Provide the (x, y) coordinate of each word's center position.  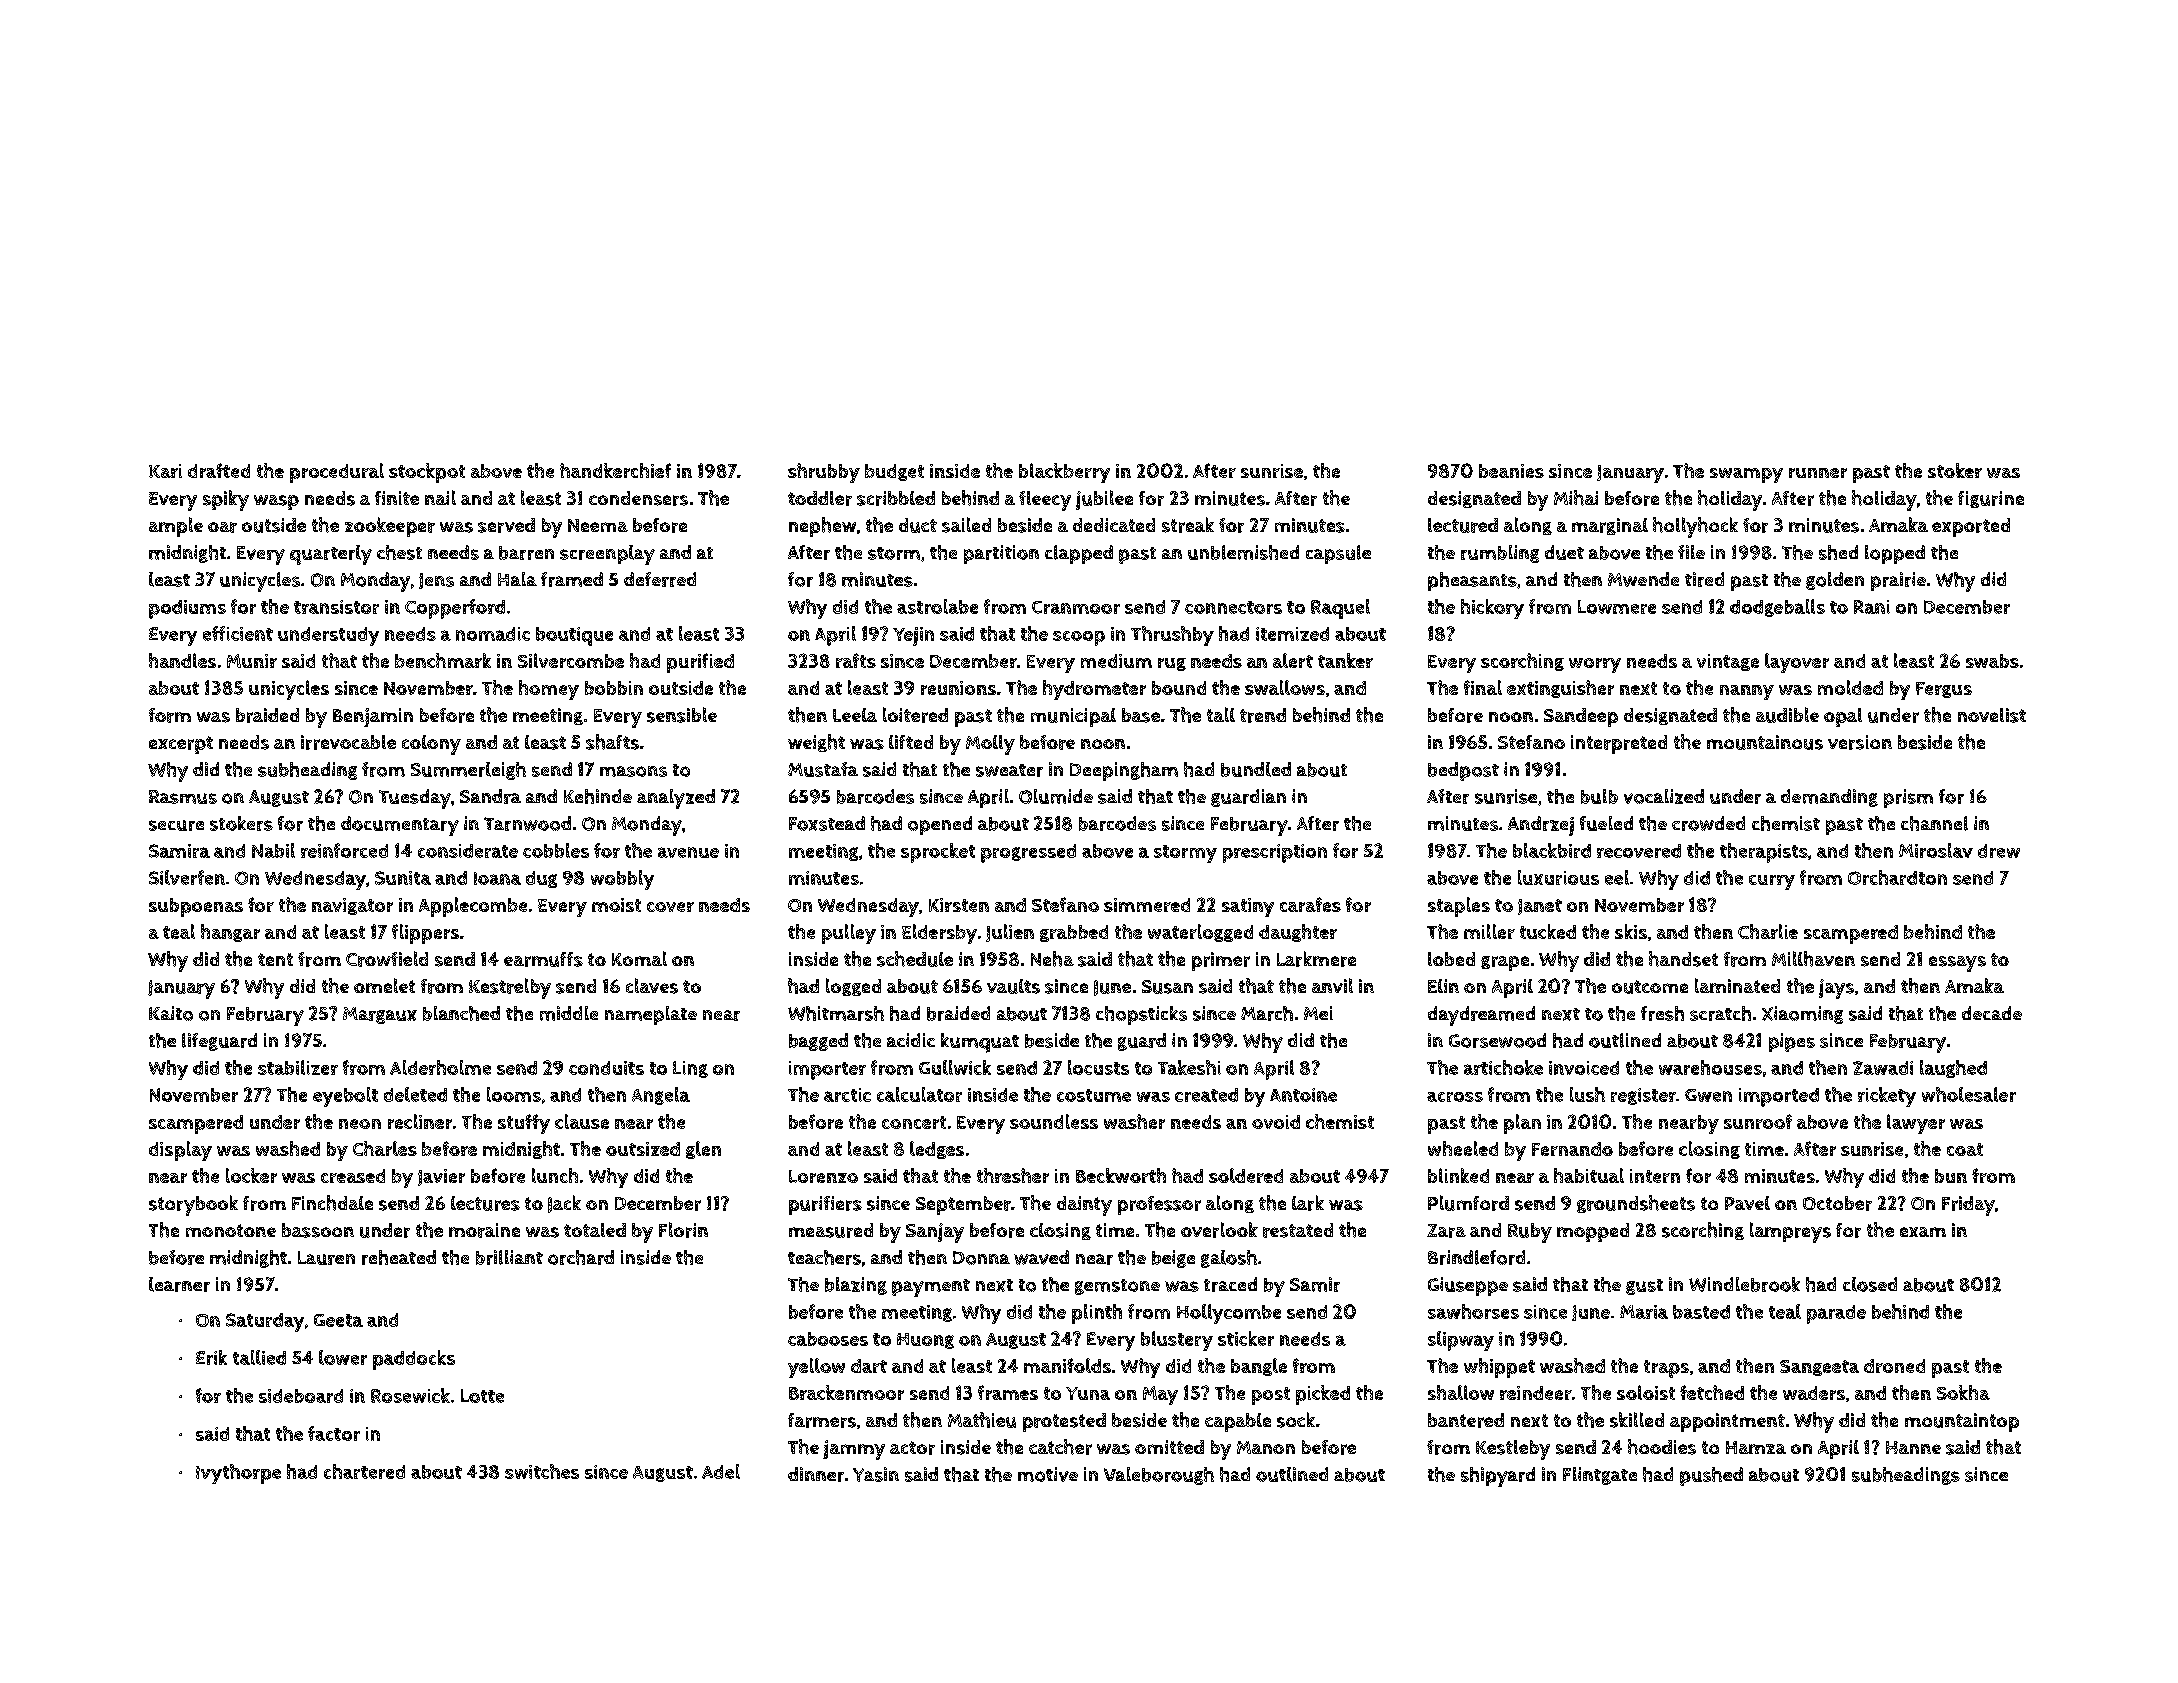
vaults (1013, 986)
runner (1818, 473)
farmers (822, 1420)
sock (1296, 1420)
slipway (1461, 1341)
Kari (165, 471)
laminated (1737, 985)
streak (1188, 525)
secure (176, 825)
